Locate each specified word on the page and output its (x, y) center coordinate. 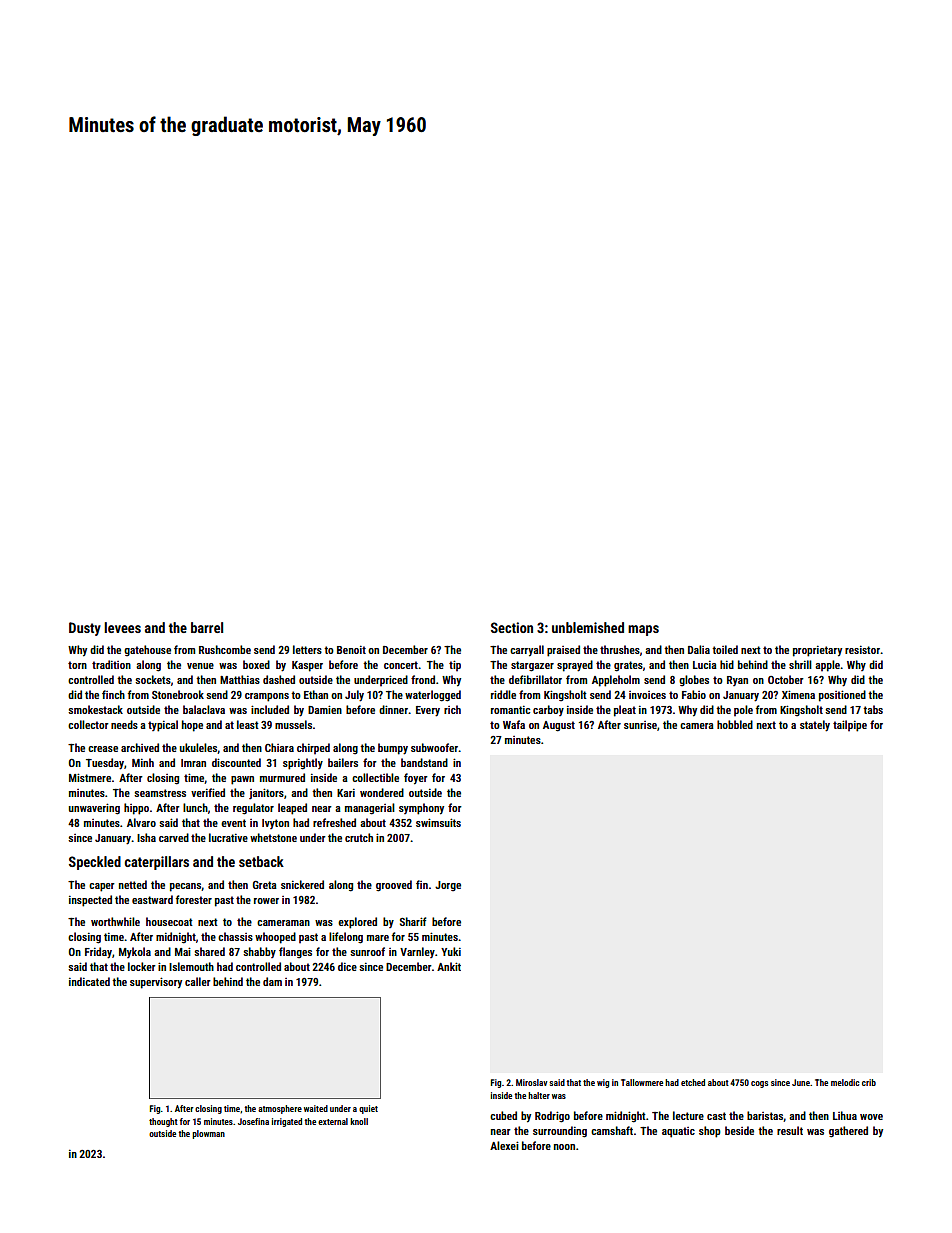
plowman (208, 1134)
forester (194, 899)
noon (564, 1147)
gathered (848, 1132)
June (801, 1082)
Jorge (448, 886)
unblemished (588, 627)
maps (643, 630)
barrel (207, 627)
